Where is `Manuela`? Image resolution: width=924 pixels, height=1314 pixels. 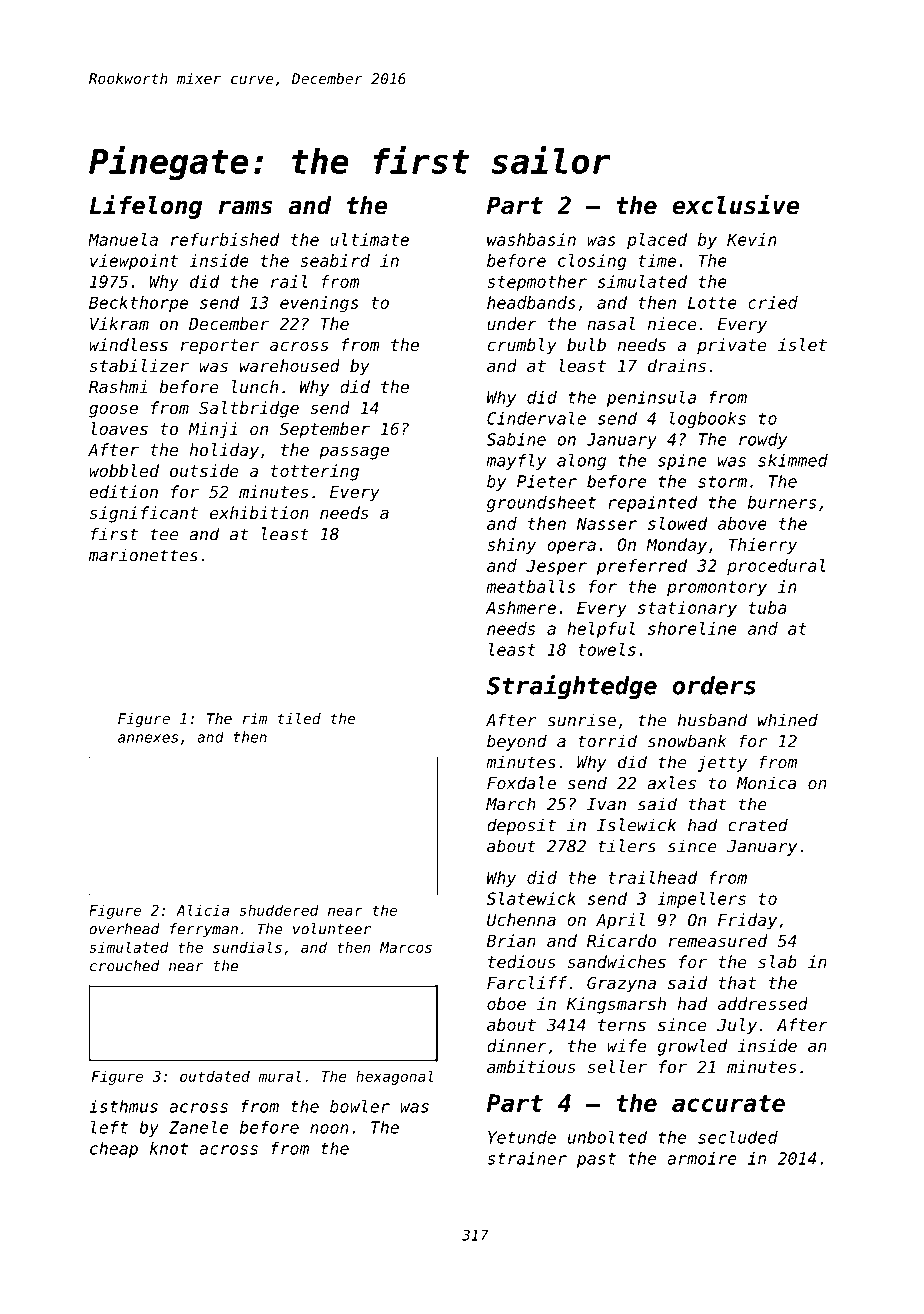
Manuela is located at coordinates (123, 239).
